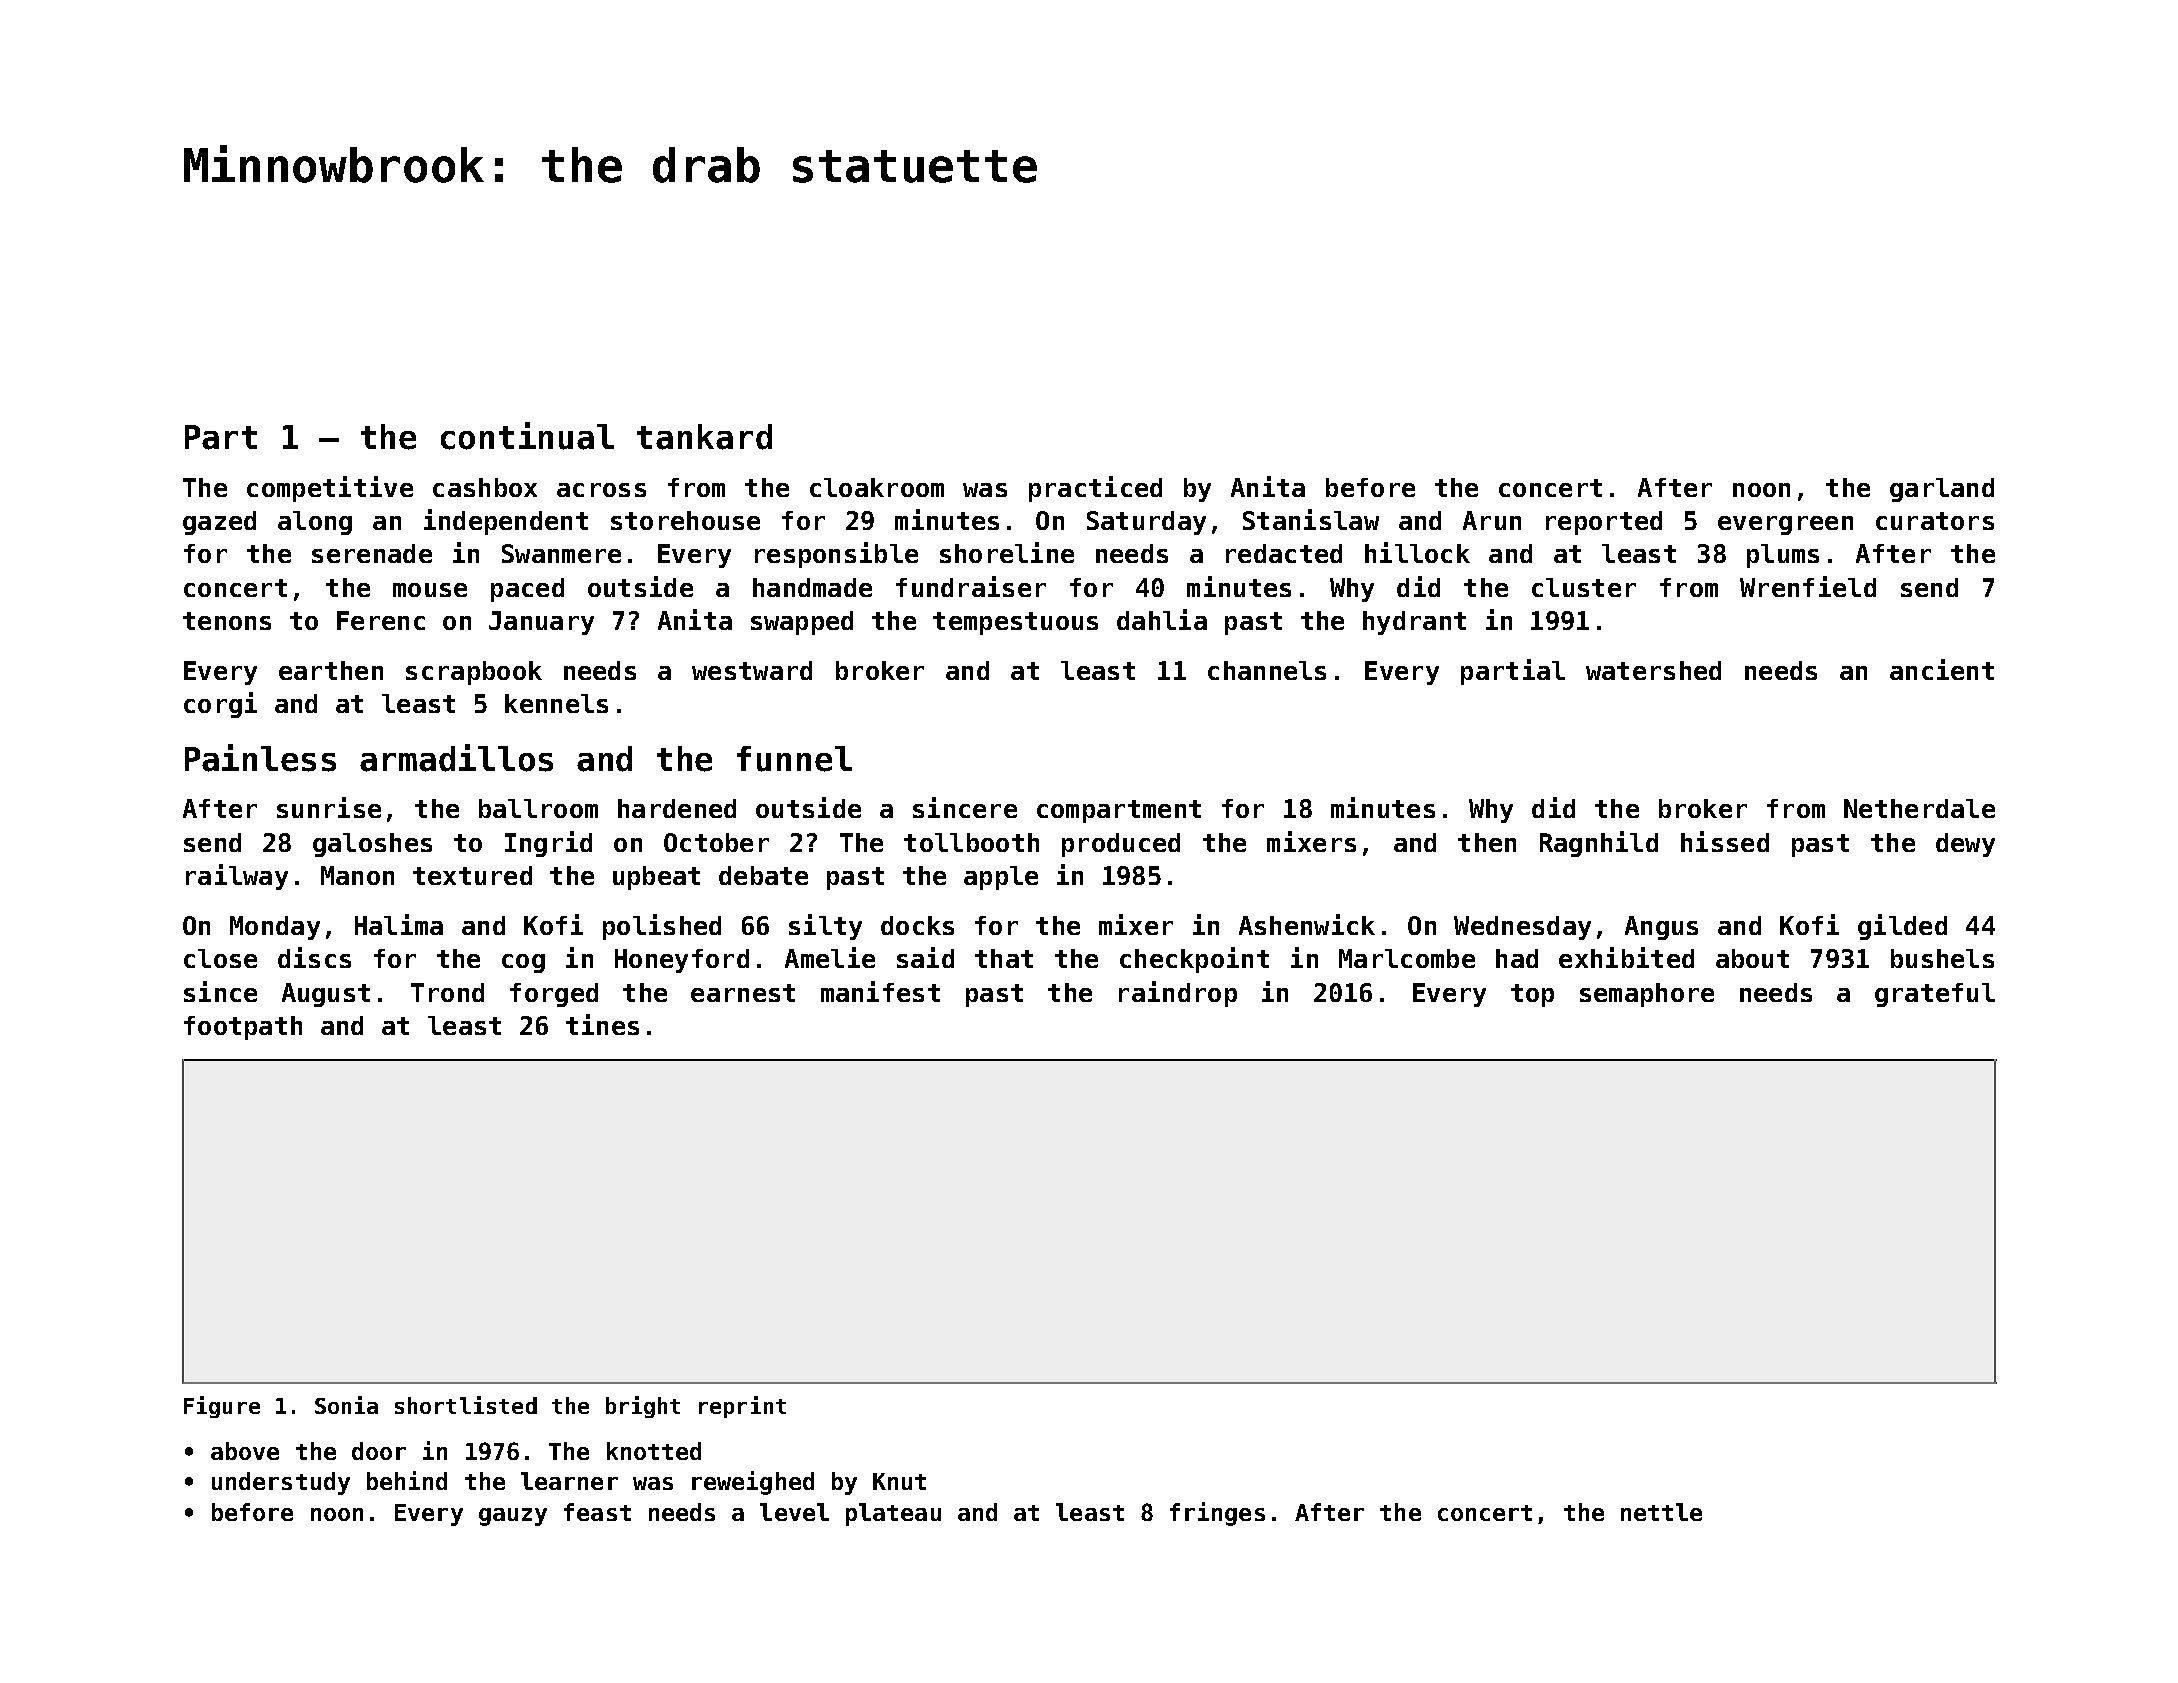  Describe the element at coordinates (447, 992) in the screenshot. I see `Trond` at that location.
